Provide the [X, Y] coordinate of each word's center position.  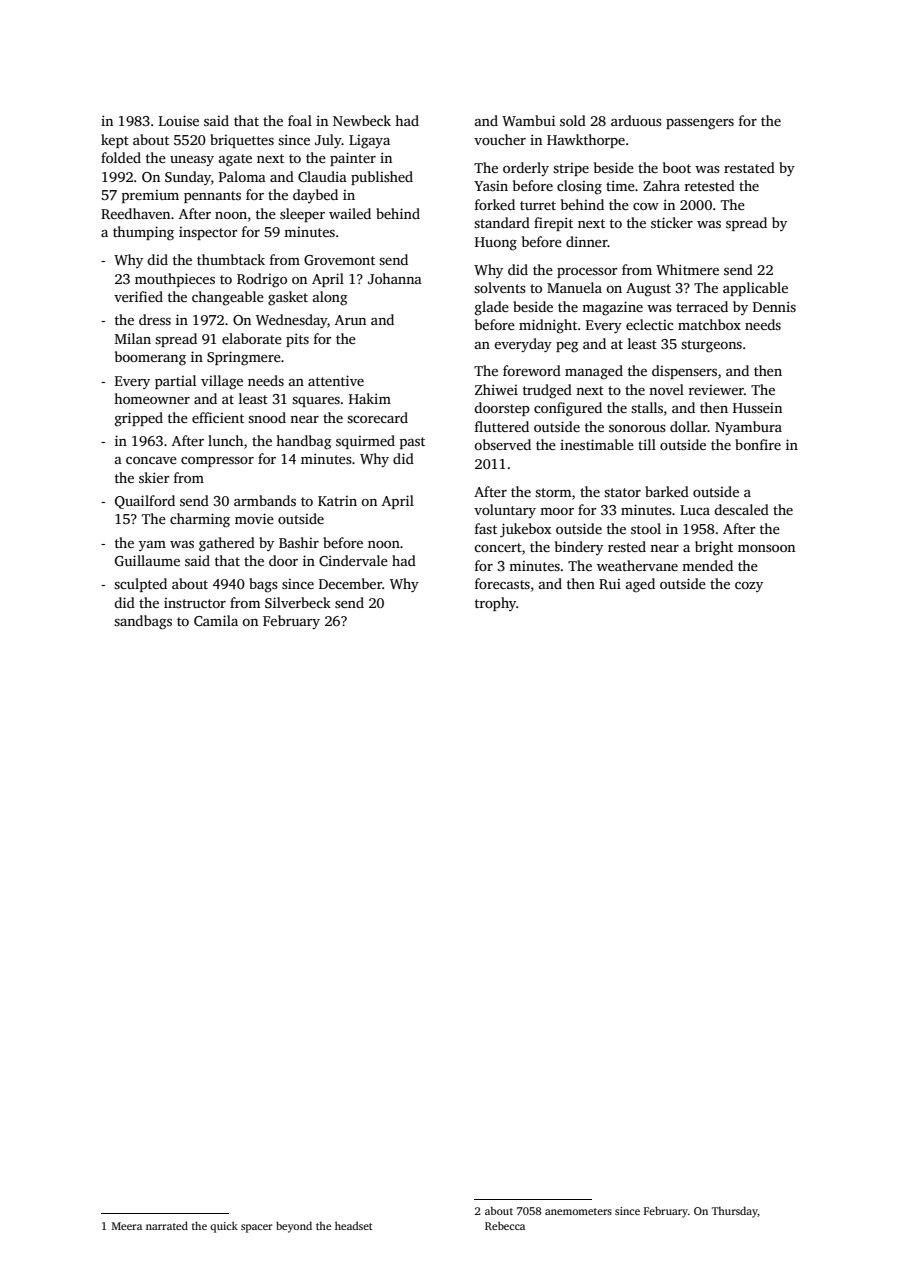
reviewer [716, 390]
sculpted [140, 585]
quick [224, 1227]
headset [353, 1225]
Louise [179, 120]
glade [492, 308]
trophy [495, 604]
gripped [139, 419]
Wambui [528, 120]
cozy [749, 587]
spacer [257, 1228]
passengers [700, 124]
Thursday [735, 1212]
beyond [294, 1227]
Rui [610, 584]
